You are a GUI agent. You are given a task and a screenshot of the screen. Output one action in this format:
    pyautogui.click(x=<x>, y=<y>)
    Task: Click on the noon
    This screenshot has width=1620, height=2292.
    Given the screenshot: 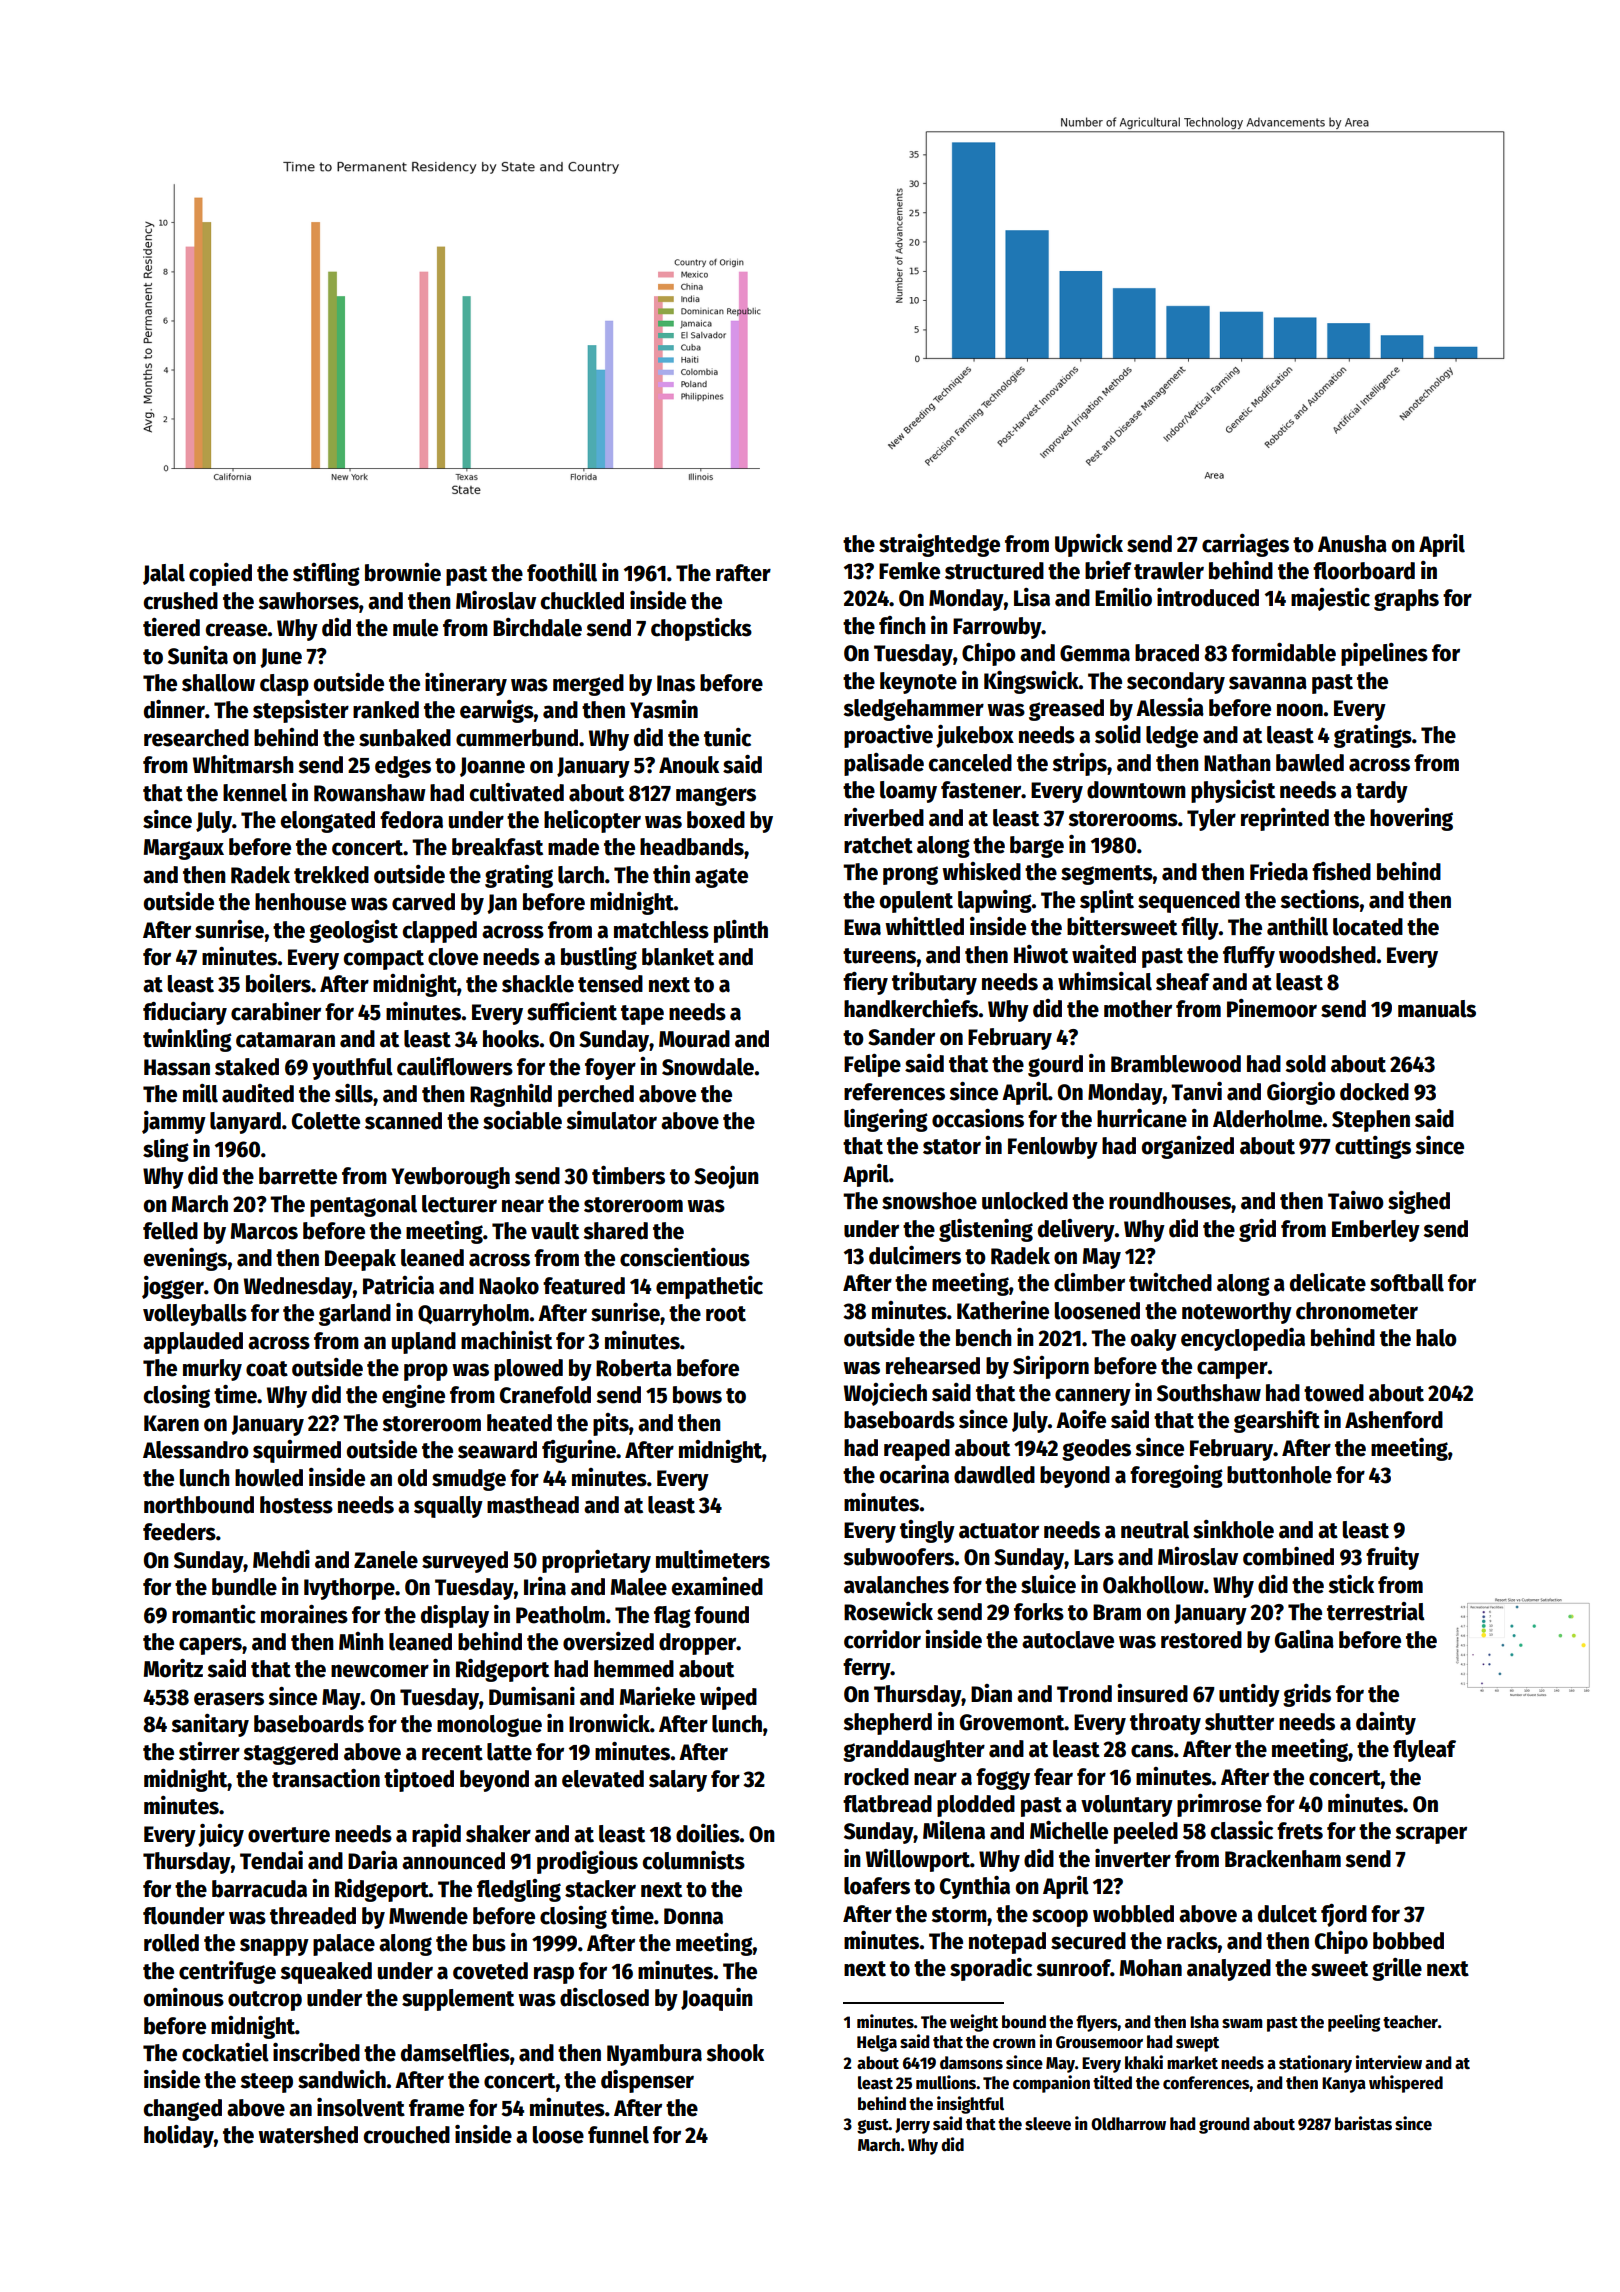 What is the action you would take?
    pyautogui.click(x=1300, y=710)
